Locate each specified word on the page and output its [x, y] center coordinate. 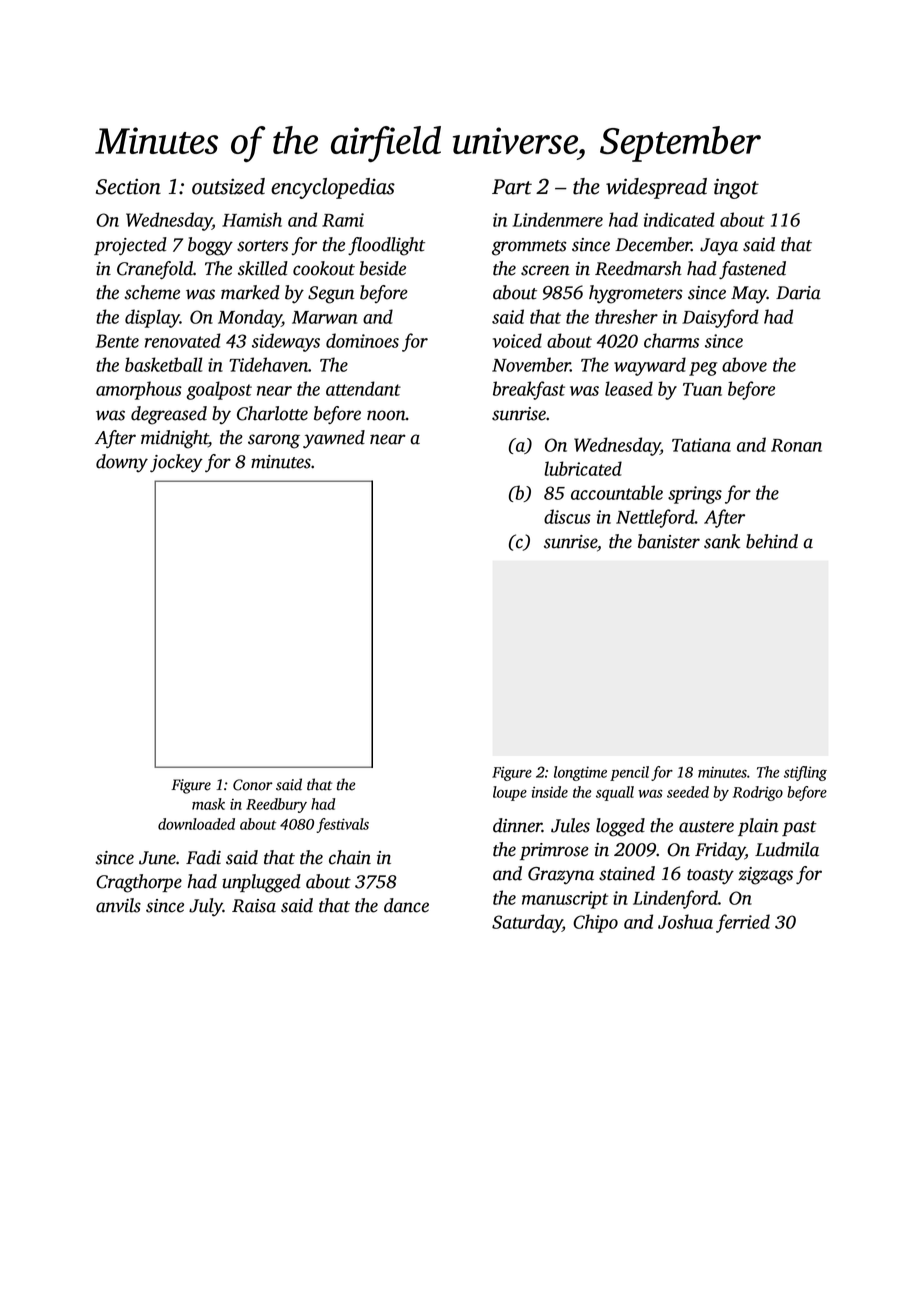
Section [128, 187]
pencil [629, 773]
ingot [736, 188]
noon [386, 415]
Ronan [796, 445]
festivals [343, 825]
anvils [118, 905]
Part [512, 187]
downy [122, 463]
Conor [253, 785]
